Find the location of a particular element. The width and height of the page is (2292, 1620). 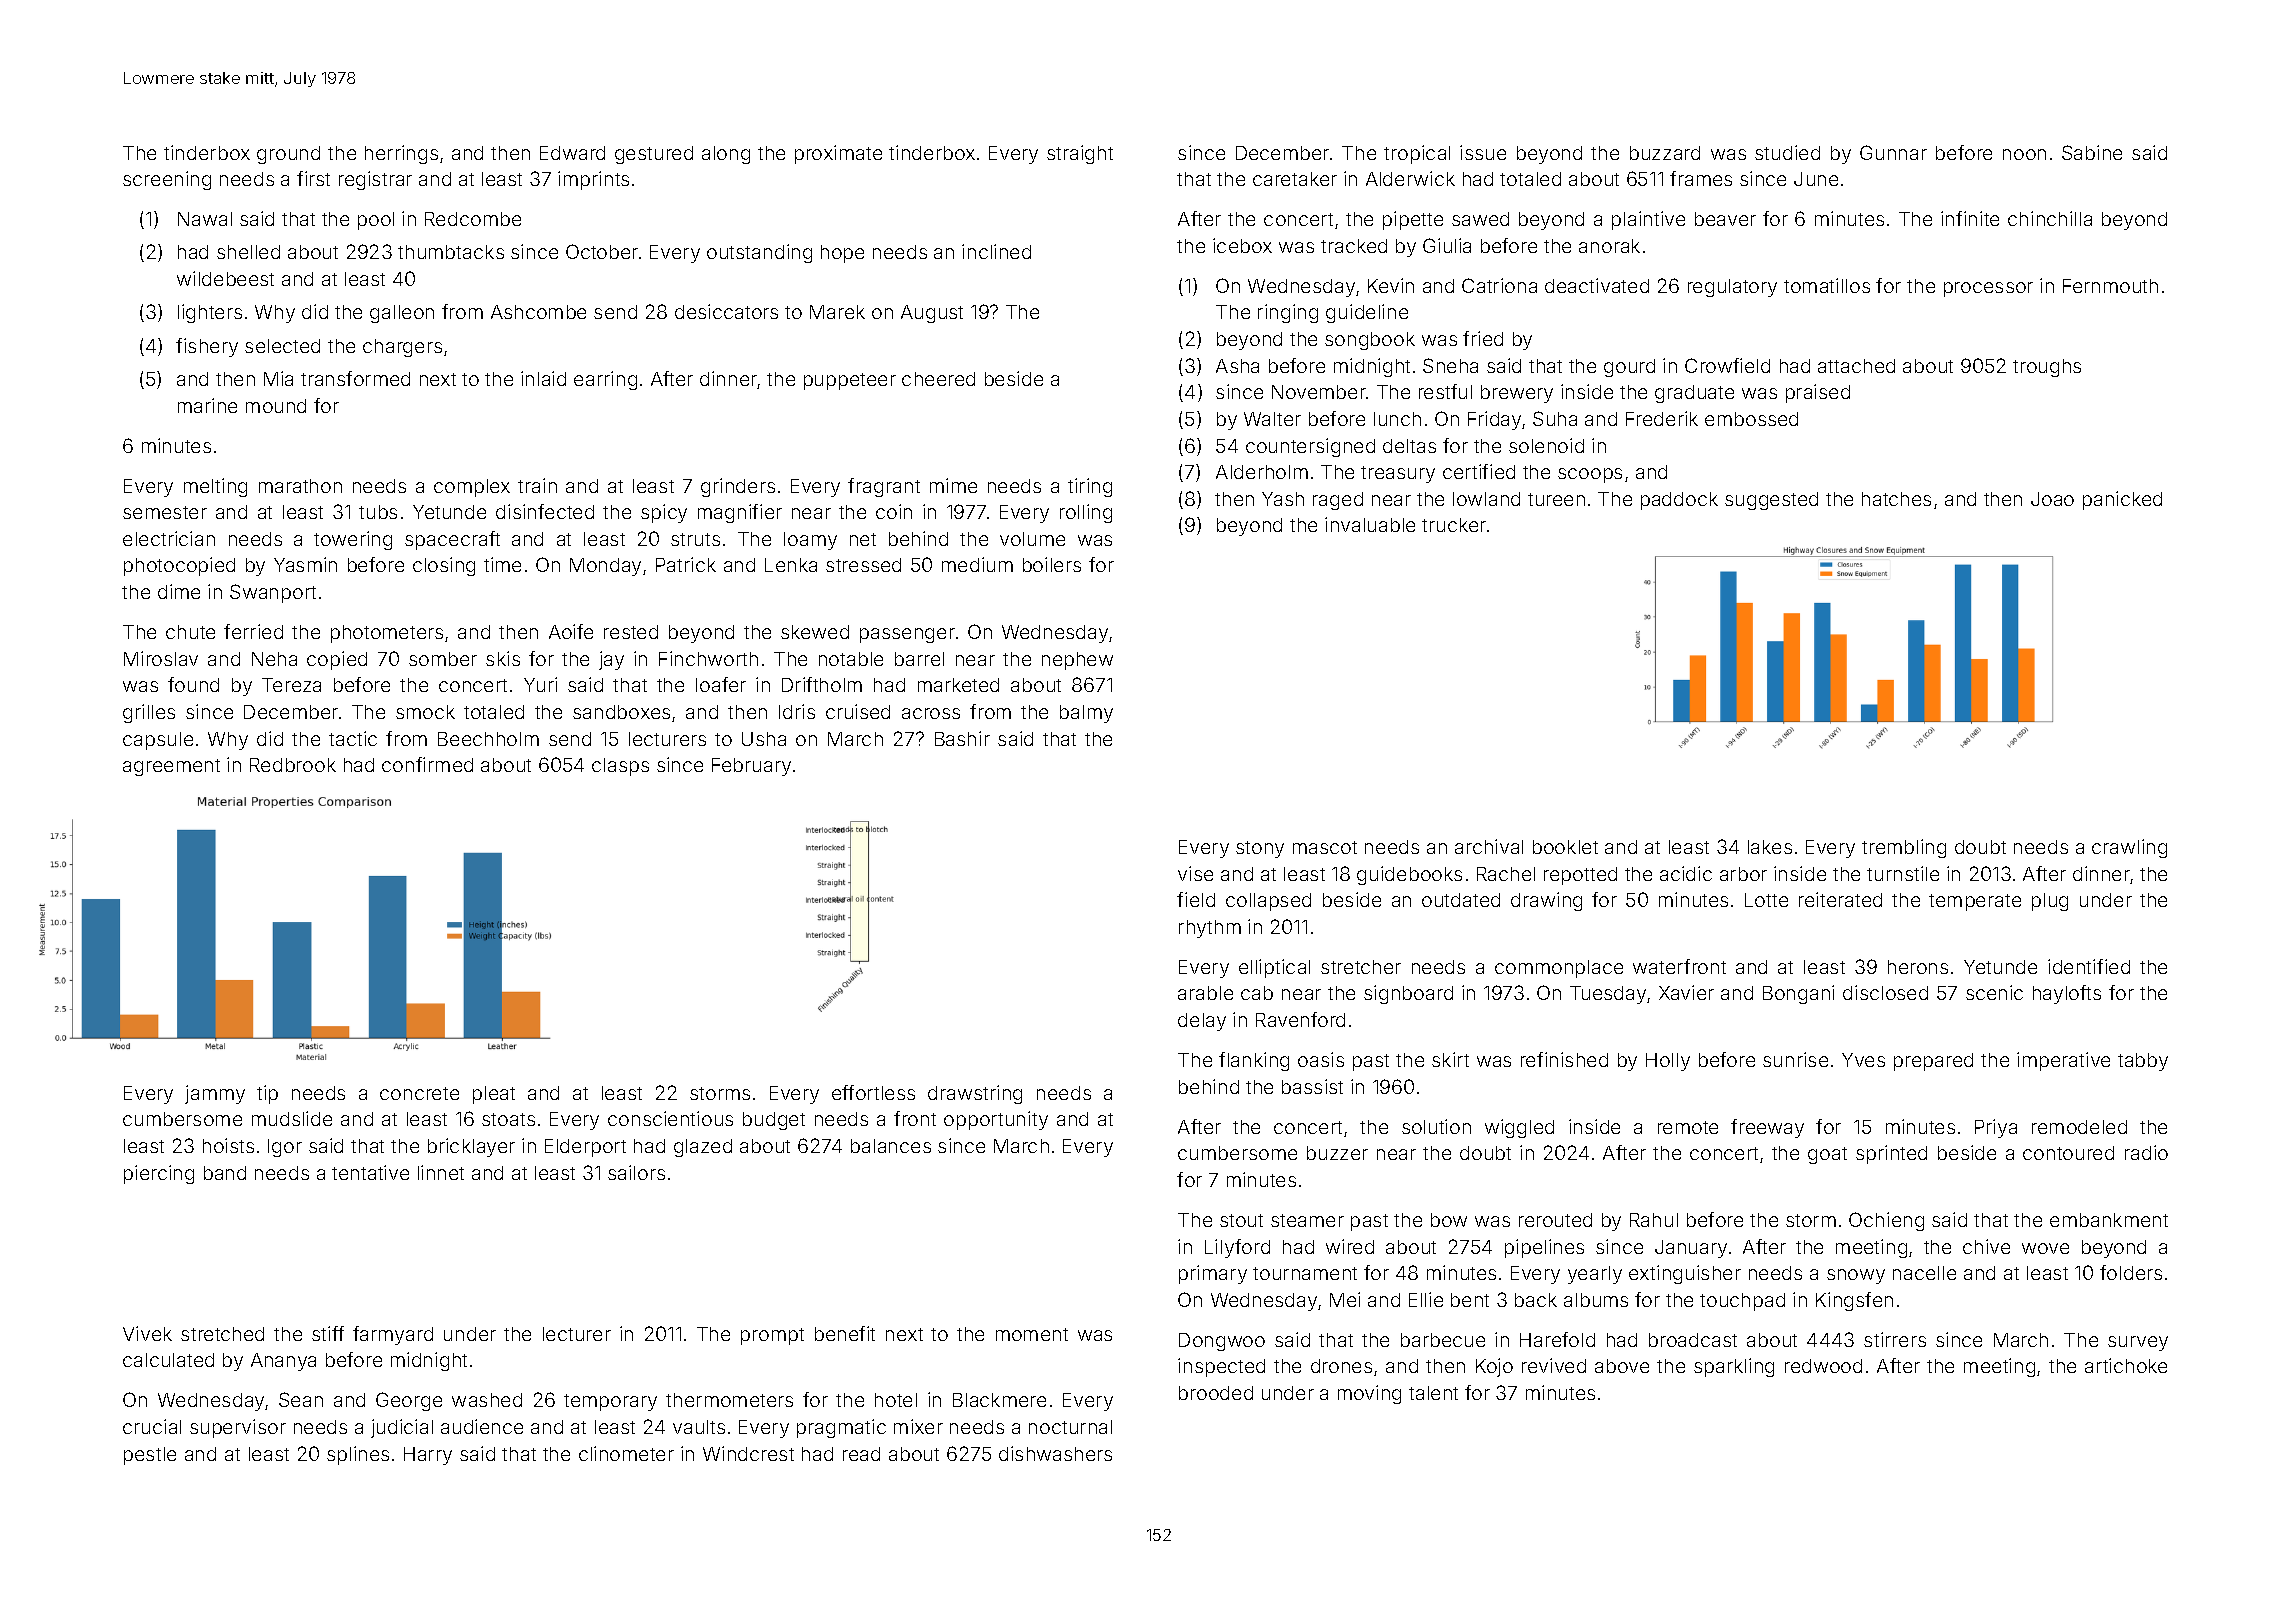

studied is located at coordinates (1787, 152).
